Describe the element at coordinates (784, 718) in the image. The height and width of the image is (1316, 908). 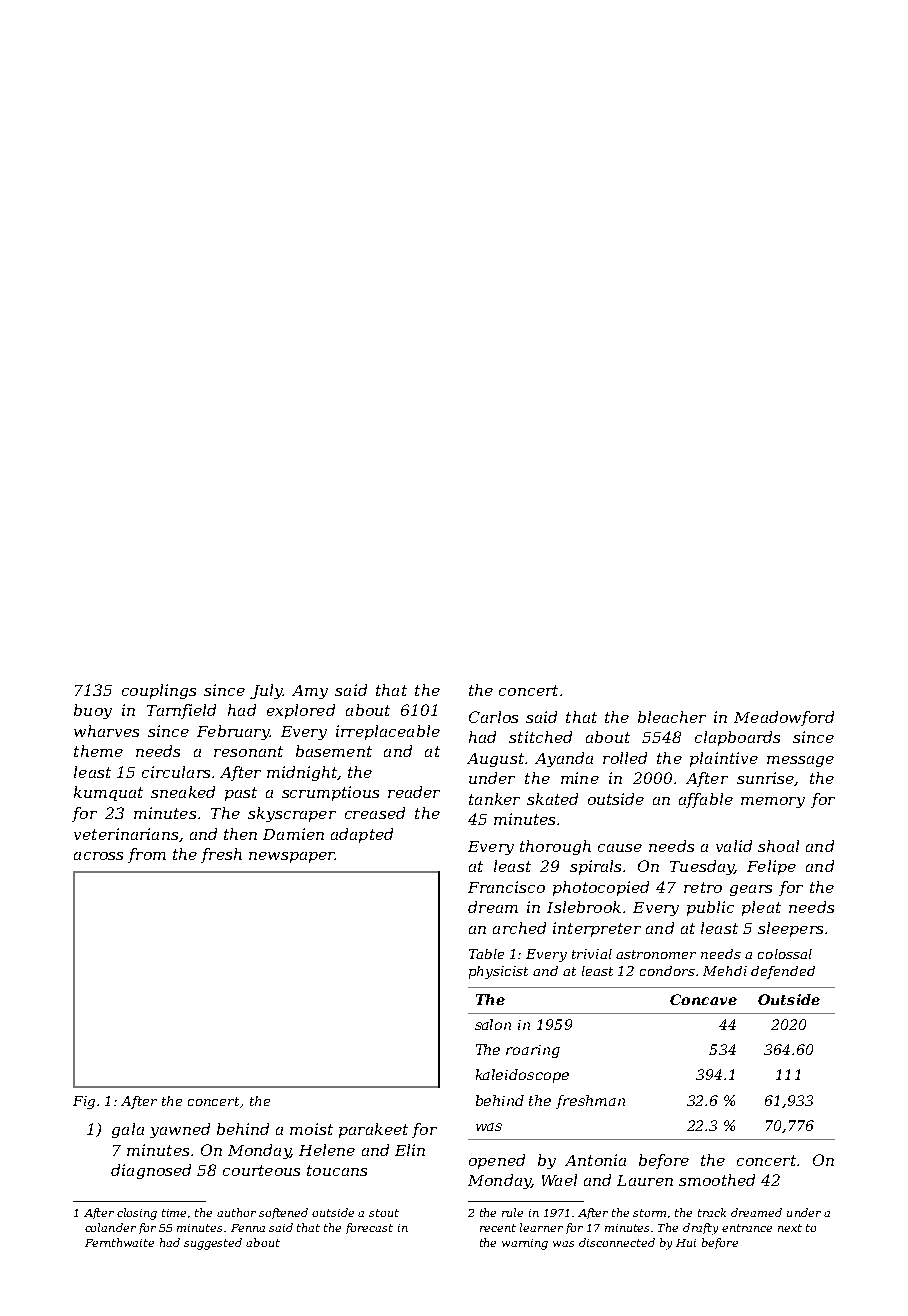
I see `Meadowford` at that location.
